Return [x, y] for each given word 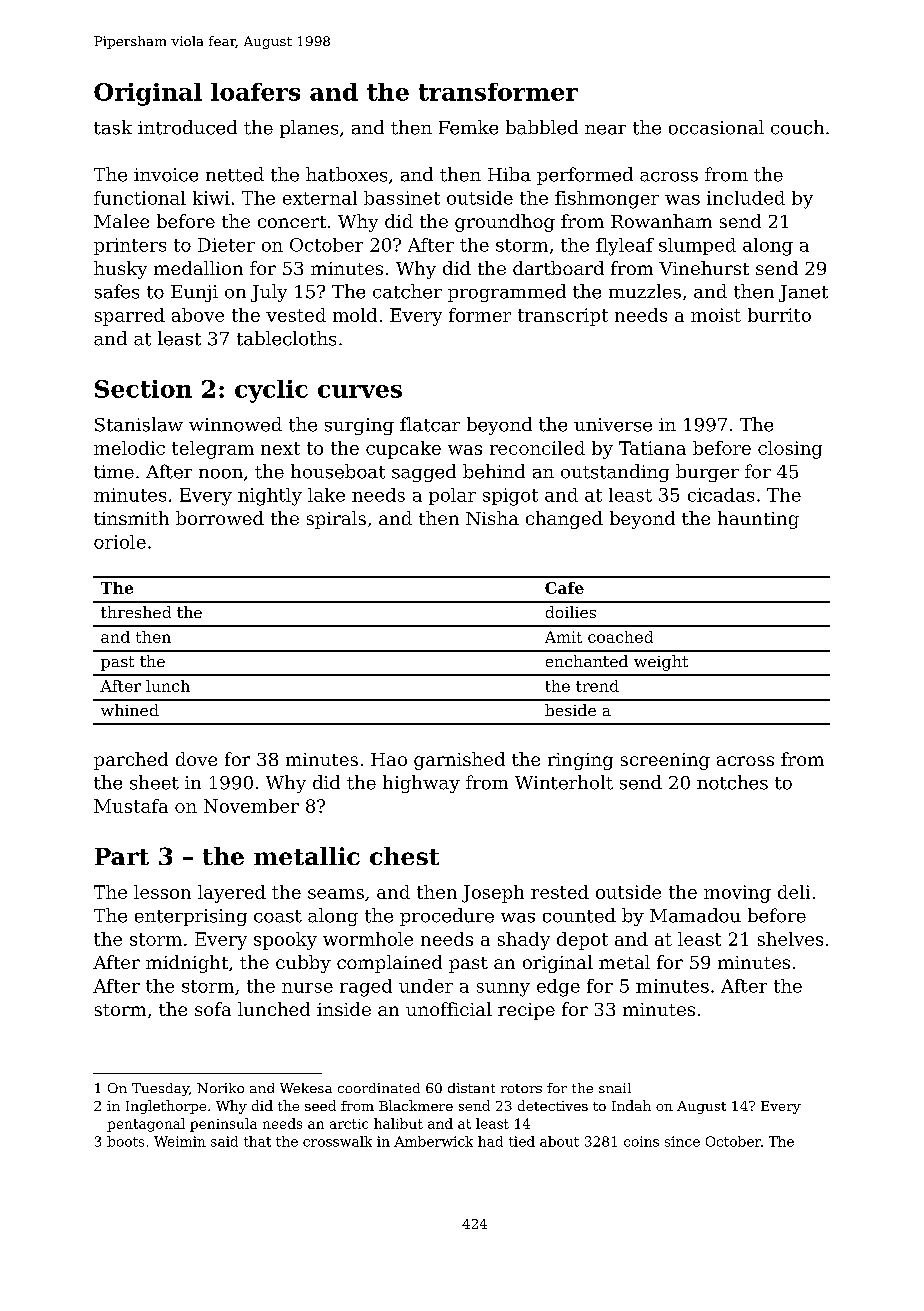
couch [797, 127]
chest [404, 856]
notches [732, 782]
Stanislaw [139, 424]
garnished [459, 761]
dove [196, 759]
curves [360, 391]
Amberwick [433, 1141]
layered [232, 894]
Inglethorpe [166, 1107]
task [113, 127]
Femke [468, 127]
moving [737, 894]
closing [790, 450]
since [682, 1141]
